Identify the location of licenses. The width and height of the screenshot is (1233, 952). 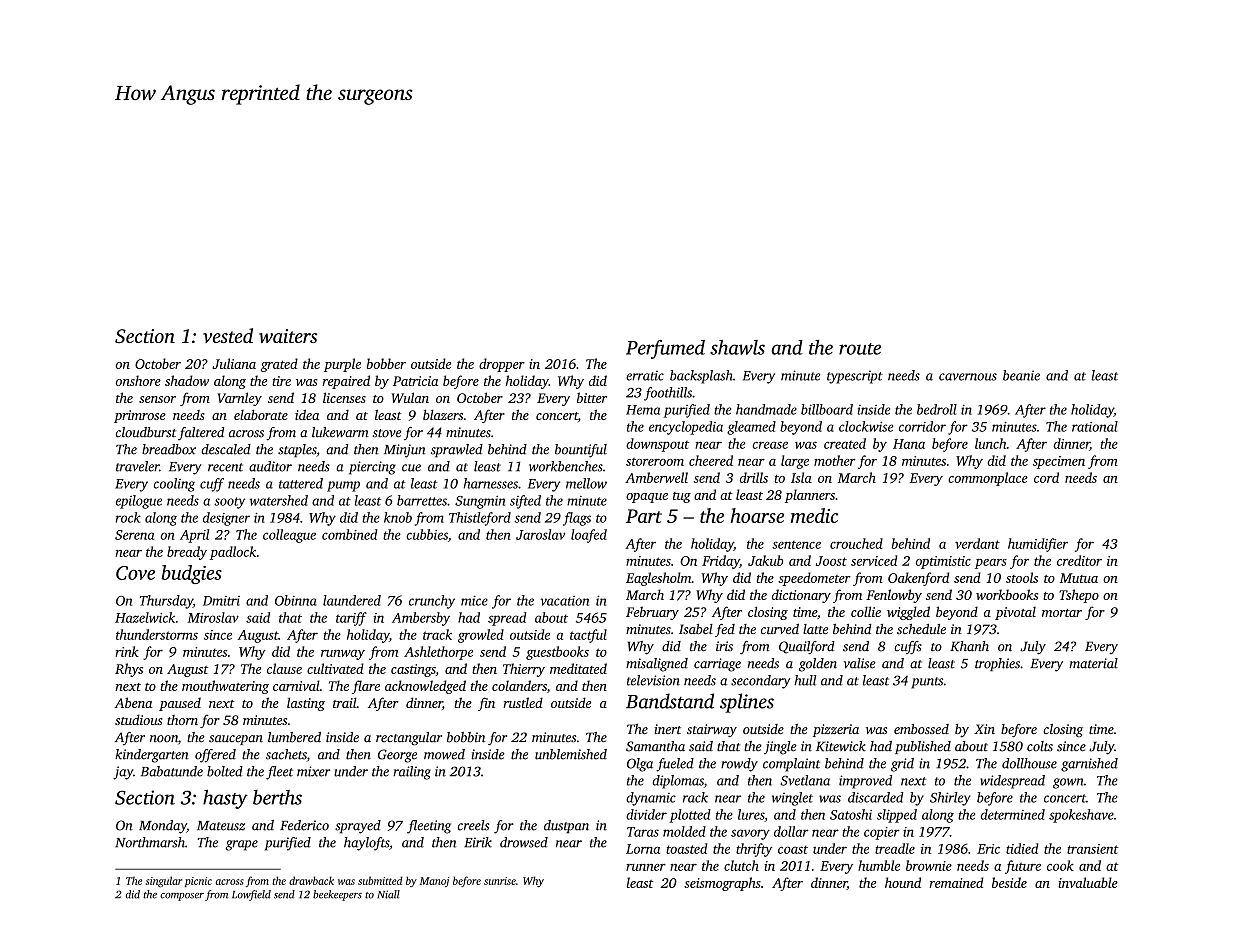
(344, 397).
